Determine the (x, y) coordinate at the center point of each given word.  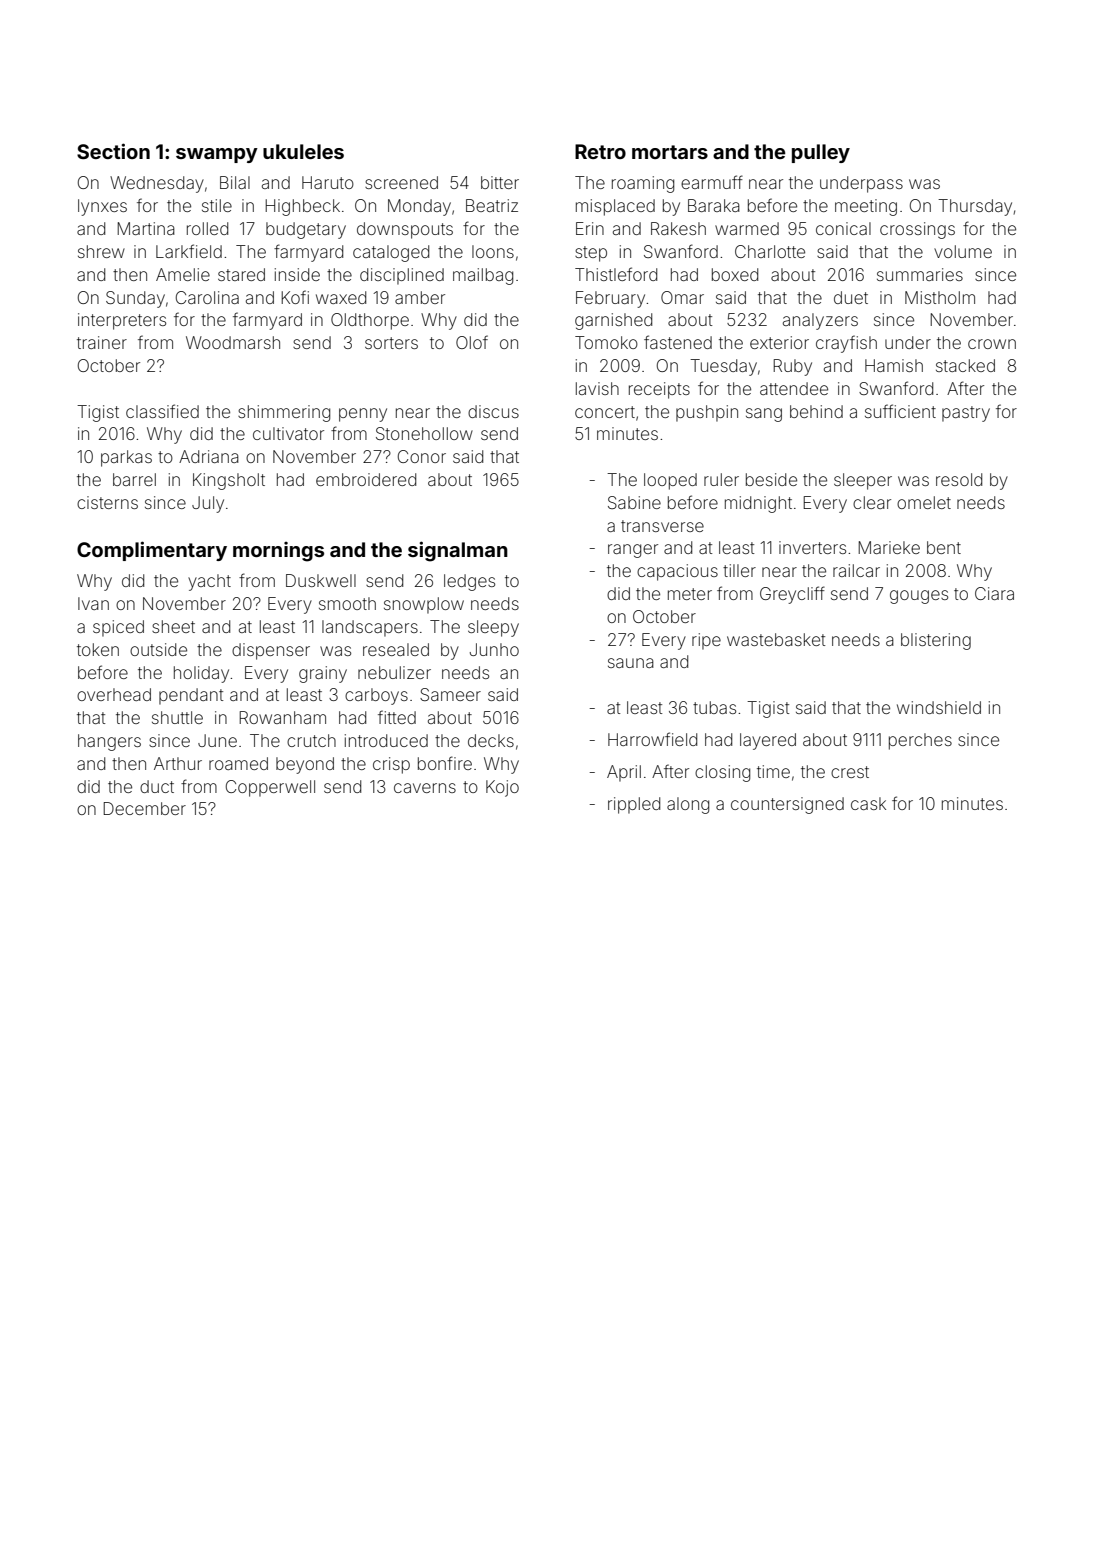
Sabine (634, 502)
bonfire (445, 763)
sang (764, 415)
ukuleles (303, 151)
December (144, 808)
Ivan (93, 603)
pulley (821, 153)
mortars (670, 152)
